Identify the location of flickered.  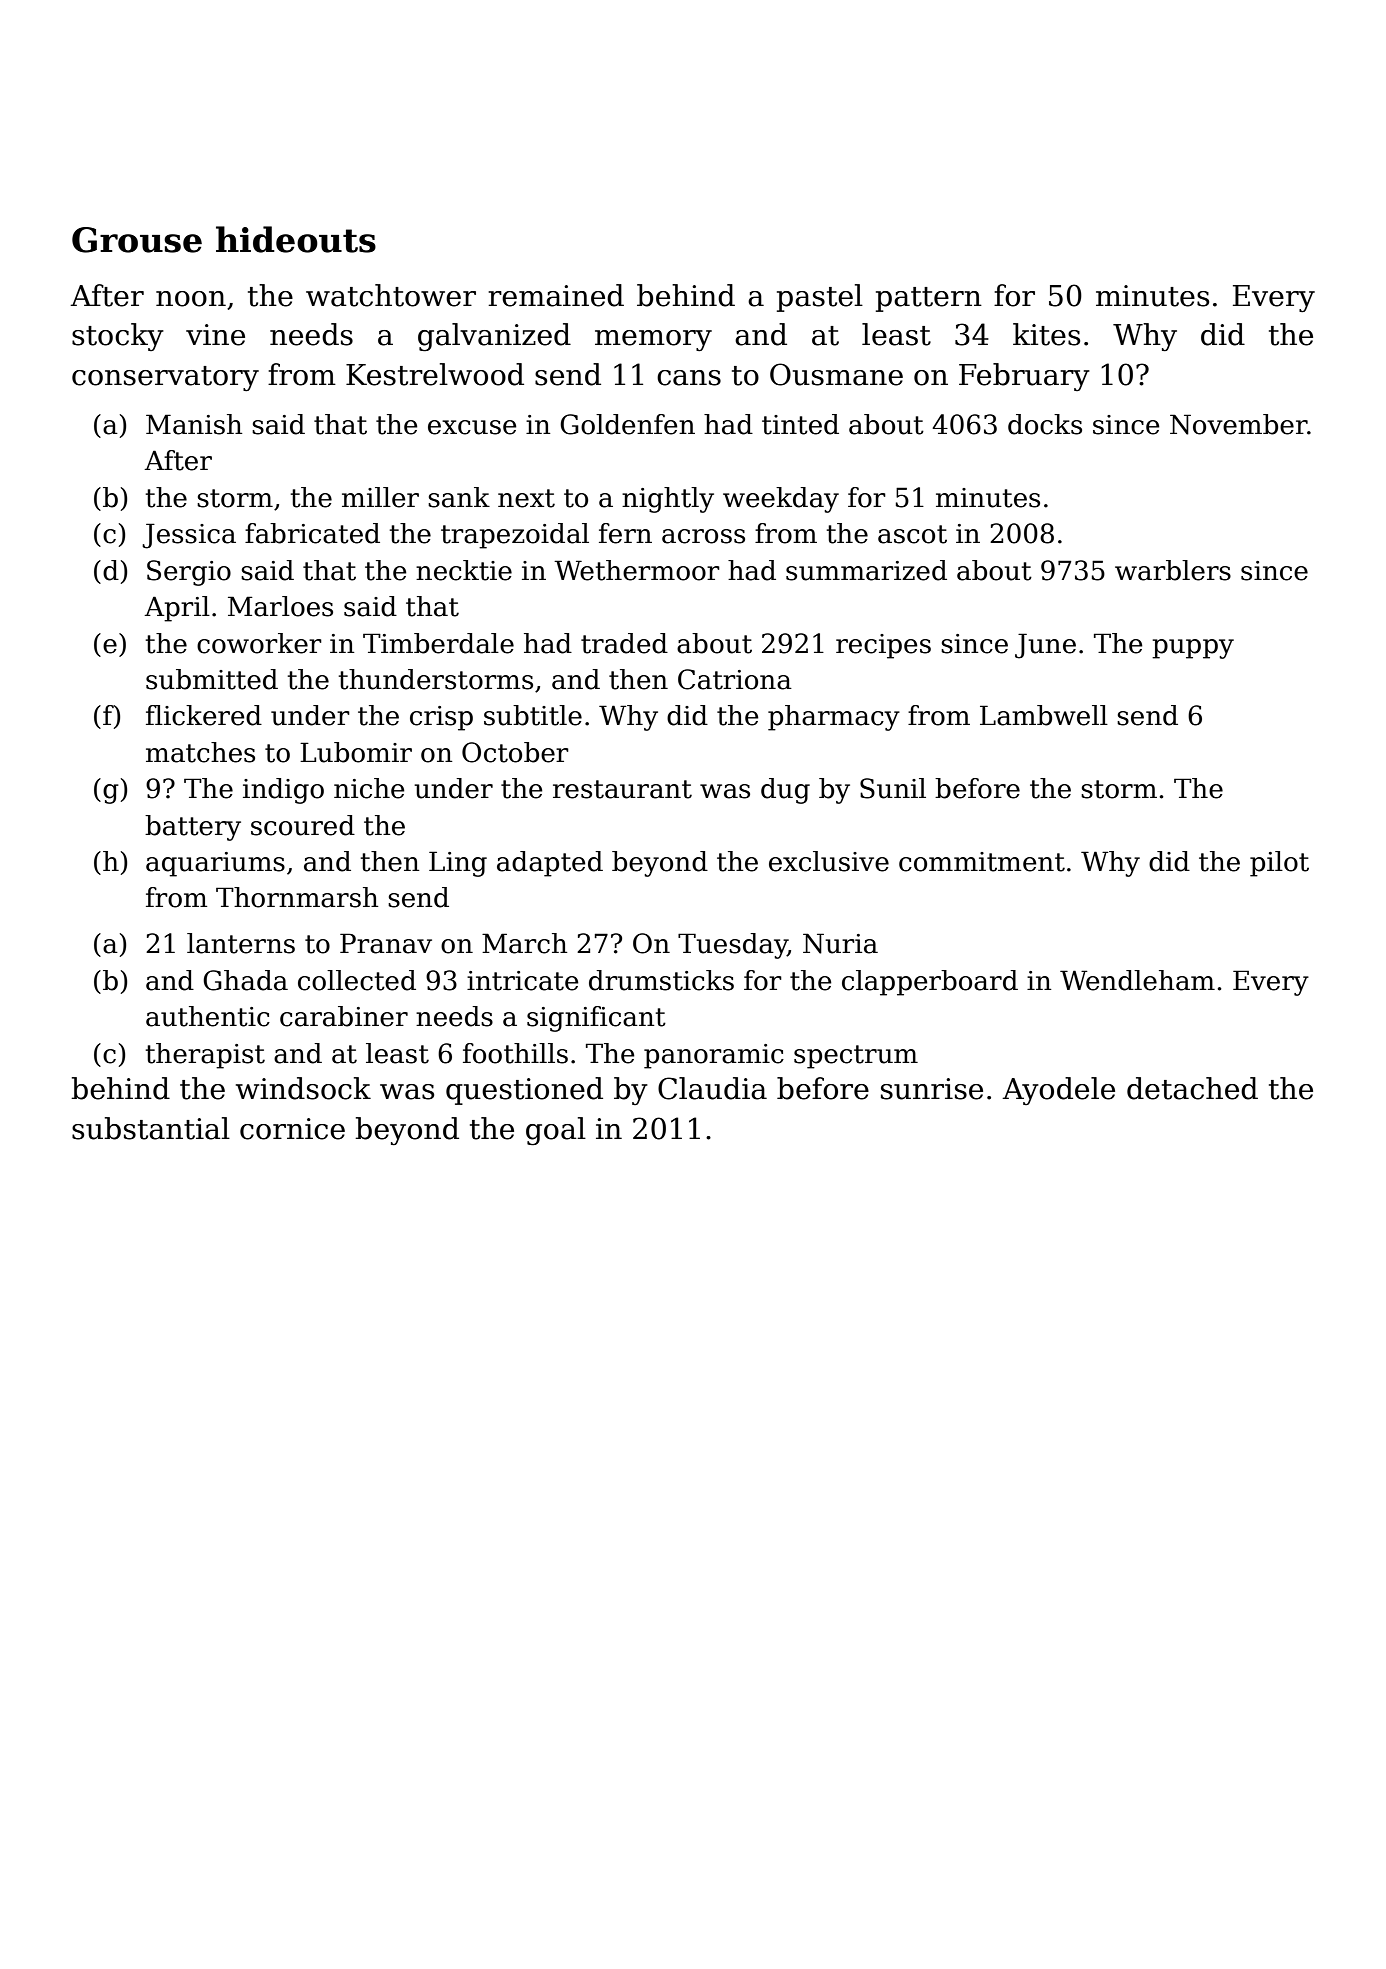
(204, 715).
